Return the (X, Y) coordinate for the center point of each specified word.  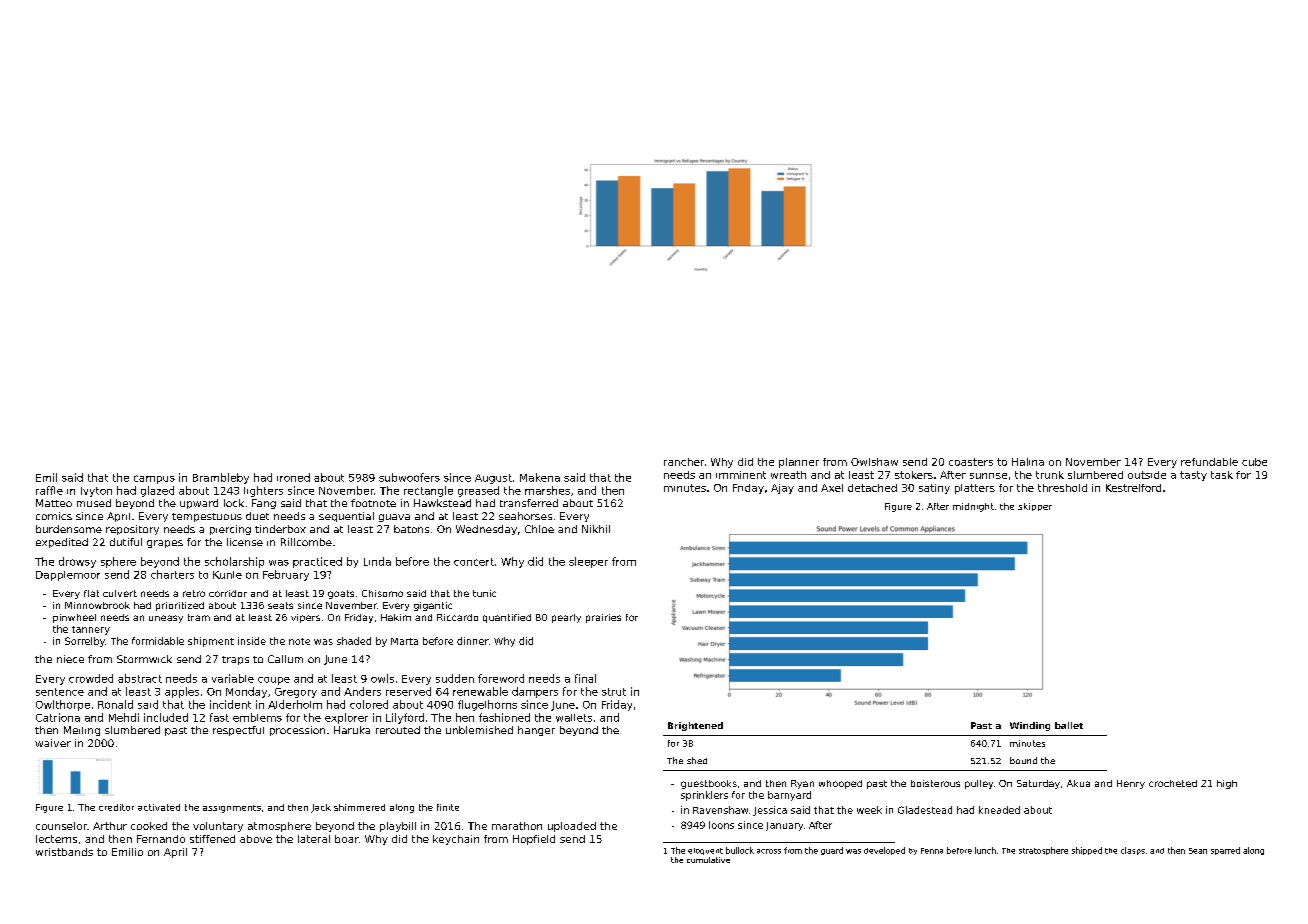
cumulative (708, 860)
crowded (91, 678)
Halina (1028, 462)
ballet (1069, 725)
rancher (684, 462)
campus (154, 479)
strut (614, 692)
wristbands (64, 852)
